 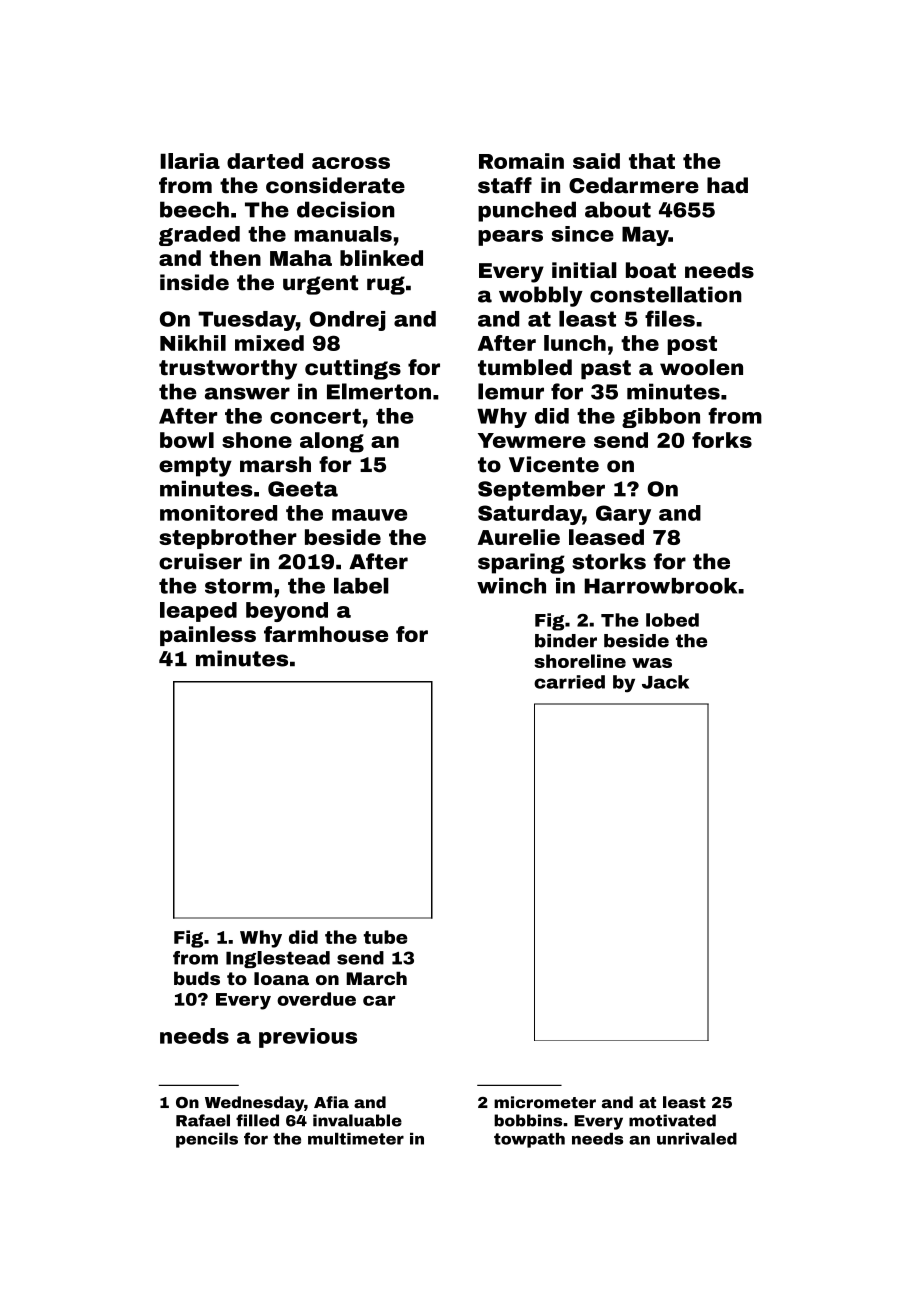 I want to click on Gary, so click(x=623, y=515).
